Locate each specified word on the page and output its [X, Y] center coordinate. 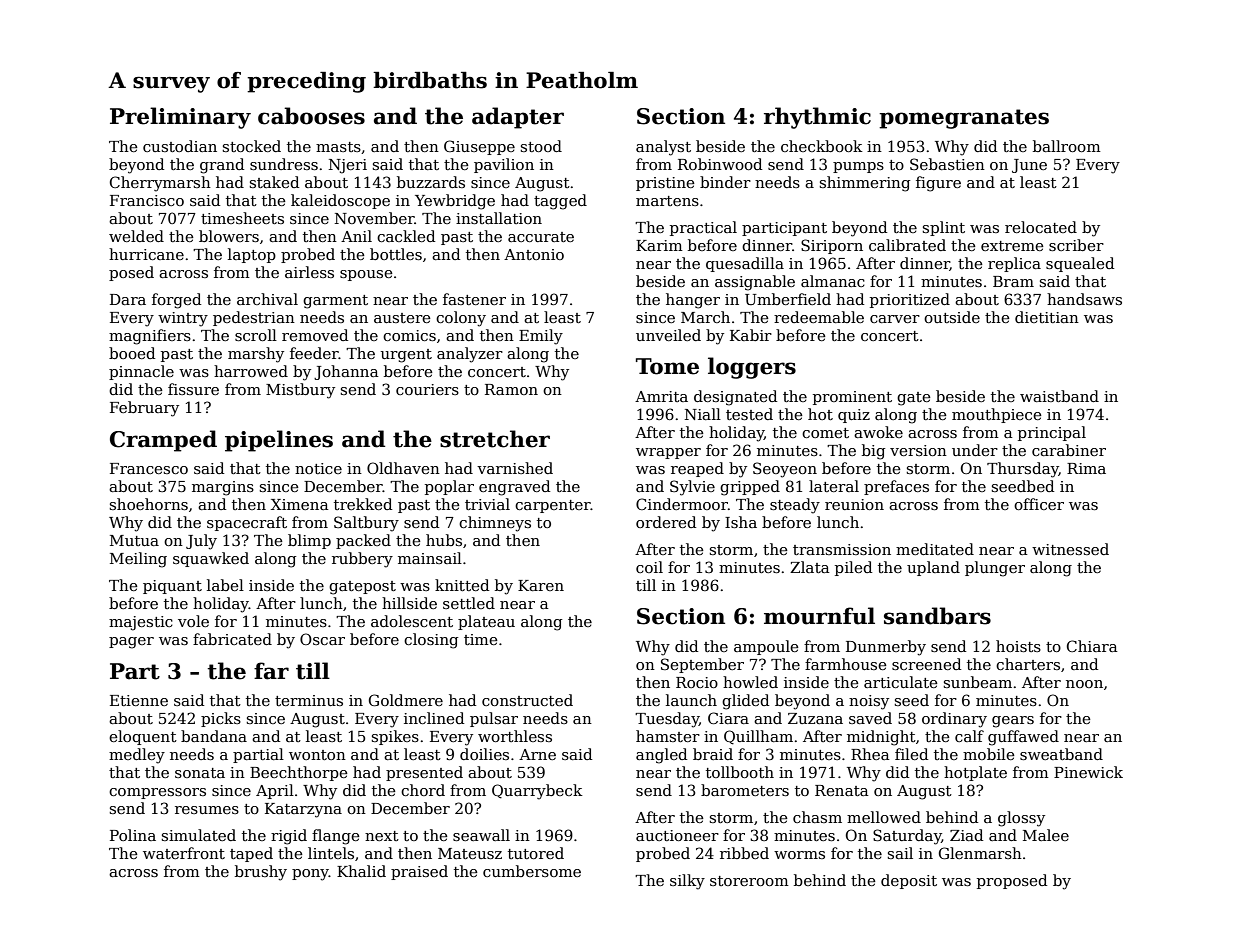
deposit [909, 881]
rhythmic [817, 118]
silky [687, 882]
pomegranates [964, 119]
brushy [261, 873]
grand [222, 166]
